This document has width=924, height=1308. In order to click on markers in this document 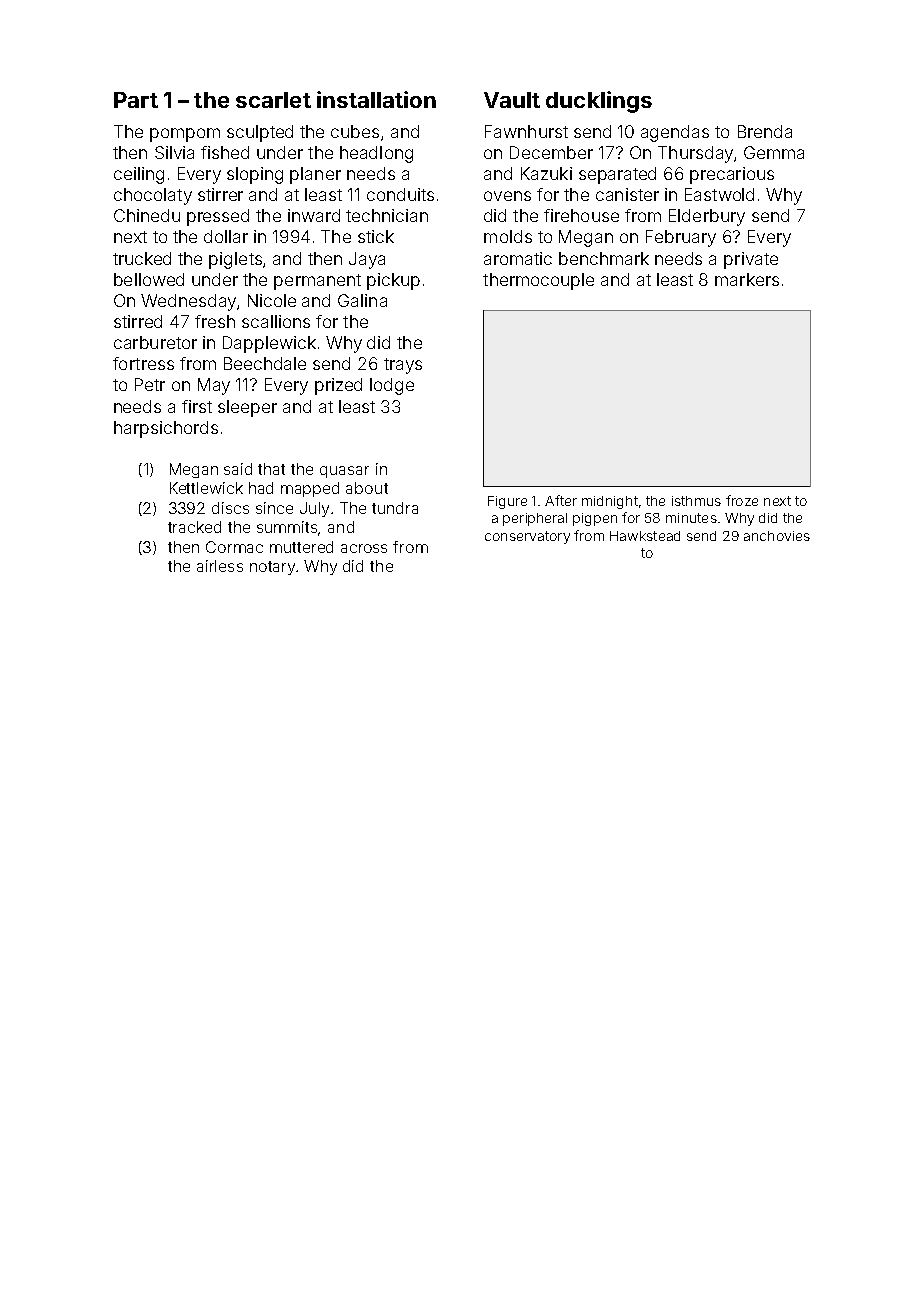, I will do `click(747, 279)`.
